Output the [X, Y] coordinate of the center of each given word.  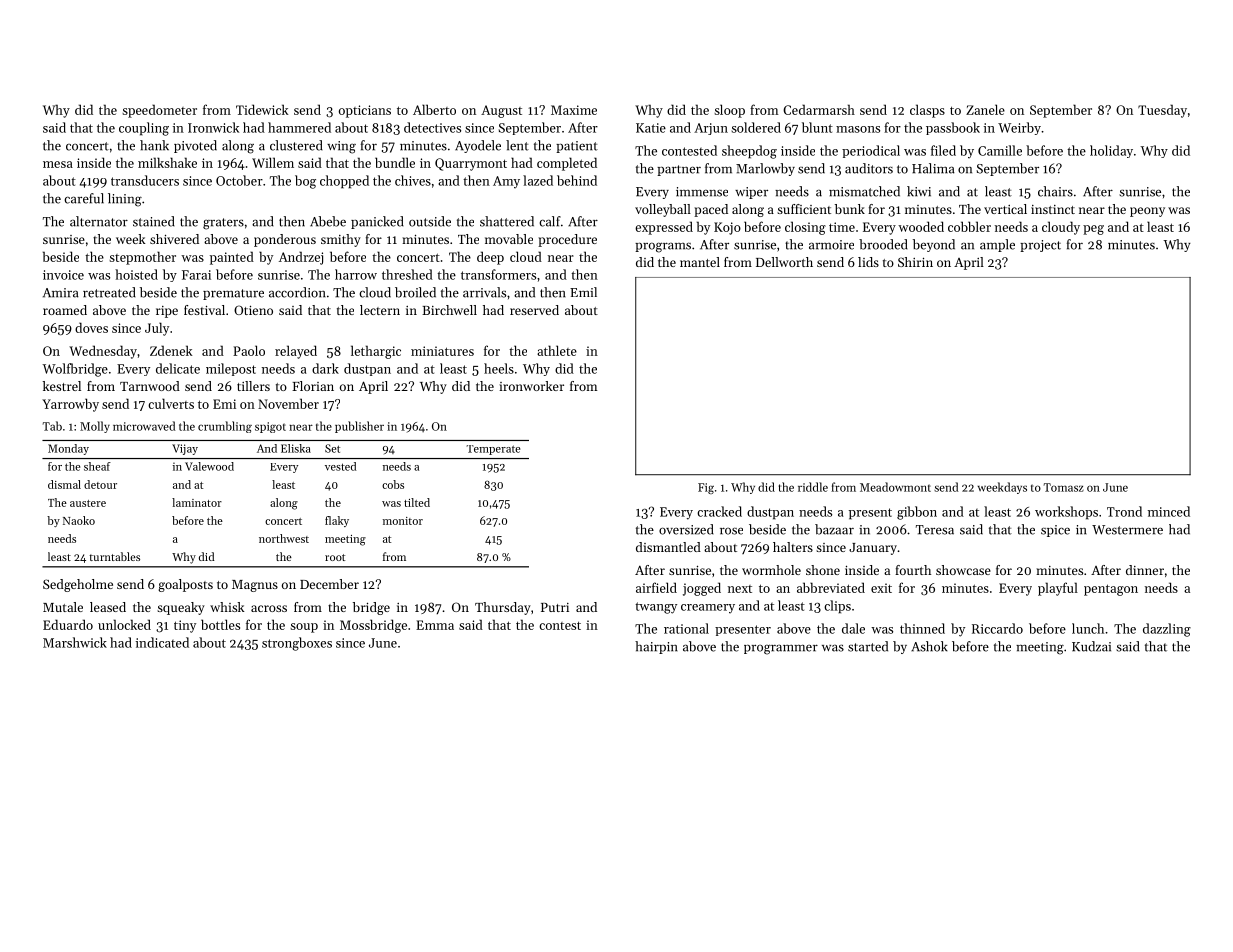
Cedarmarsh [819, 109]
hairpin [656, 647]
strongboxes [297, 644]
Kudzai [1091, 646]
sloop [729, 111]
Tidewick [262, 109]
